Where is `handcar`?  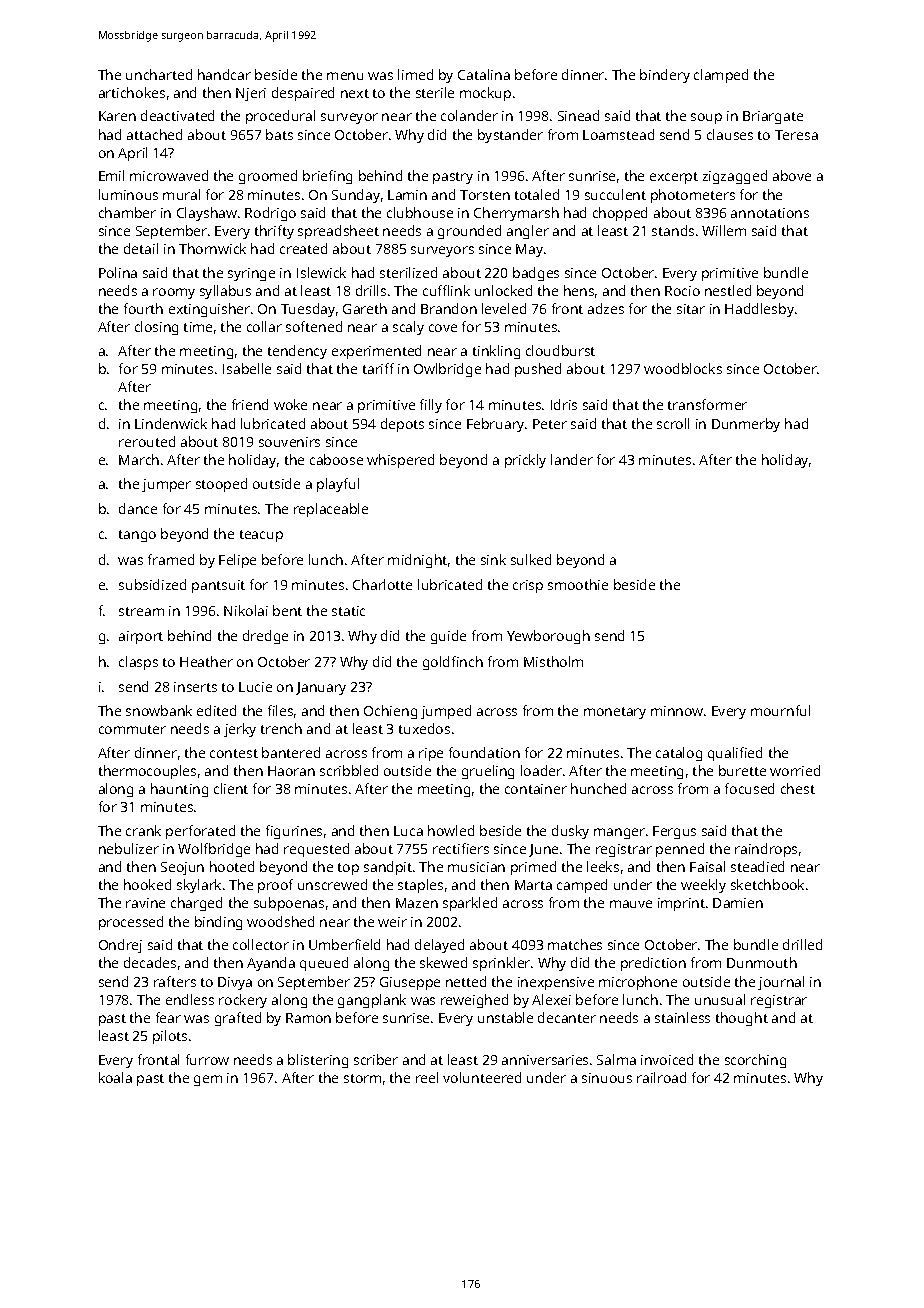
handcar is located at coordinates (224, 74).
